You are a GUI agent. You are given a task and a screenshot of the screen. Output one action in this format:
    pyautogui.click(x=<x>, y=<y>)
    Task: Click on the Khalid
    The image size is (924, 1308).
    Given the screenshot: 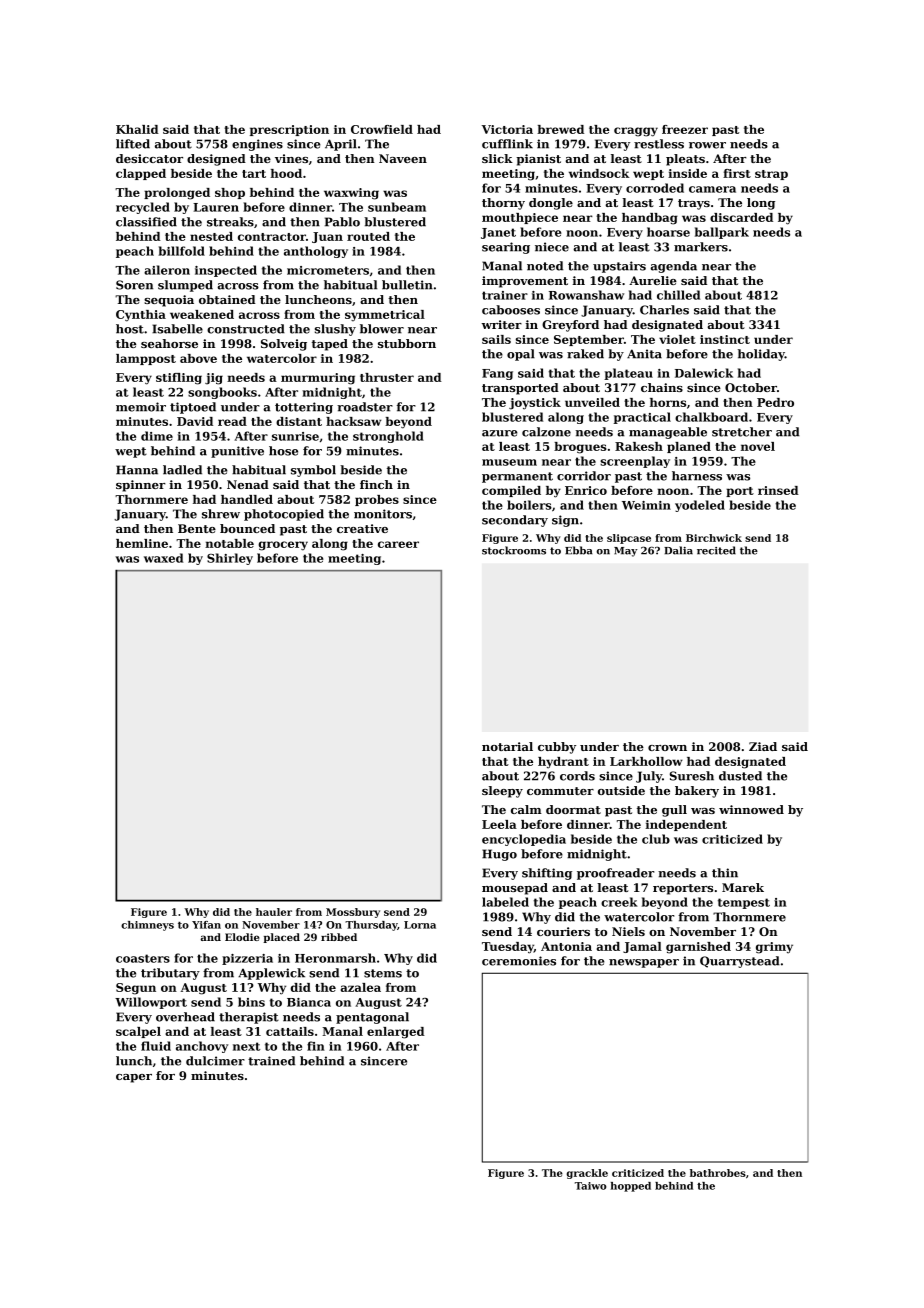 What is the action you would take?
    pyautogui.click(x=137, y=129)
